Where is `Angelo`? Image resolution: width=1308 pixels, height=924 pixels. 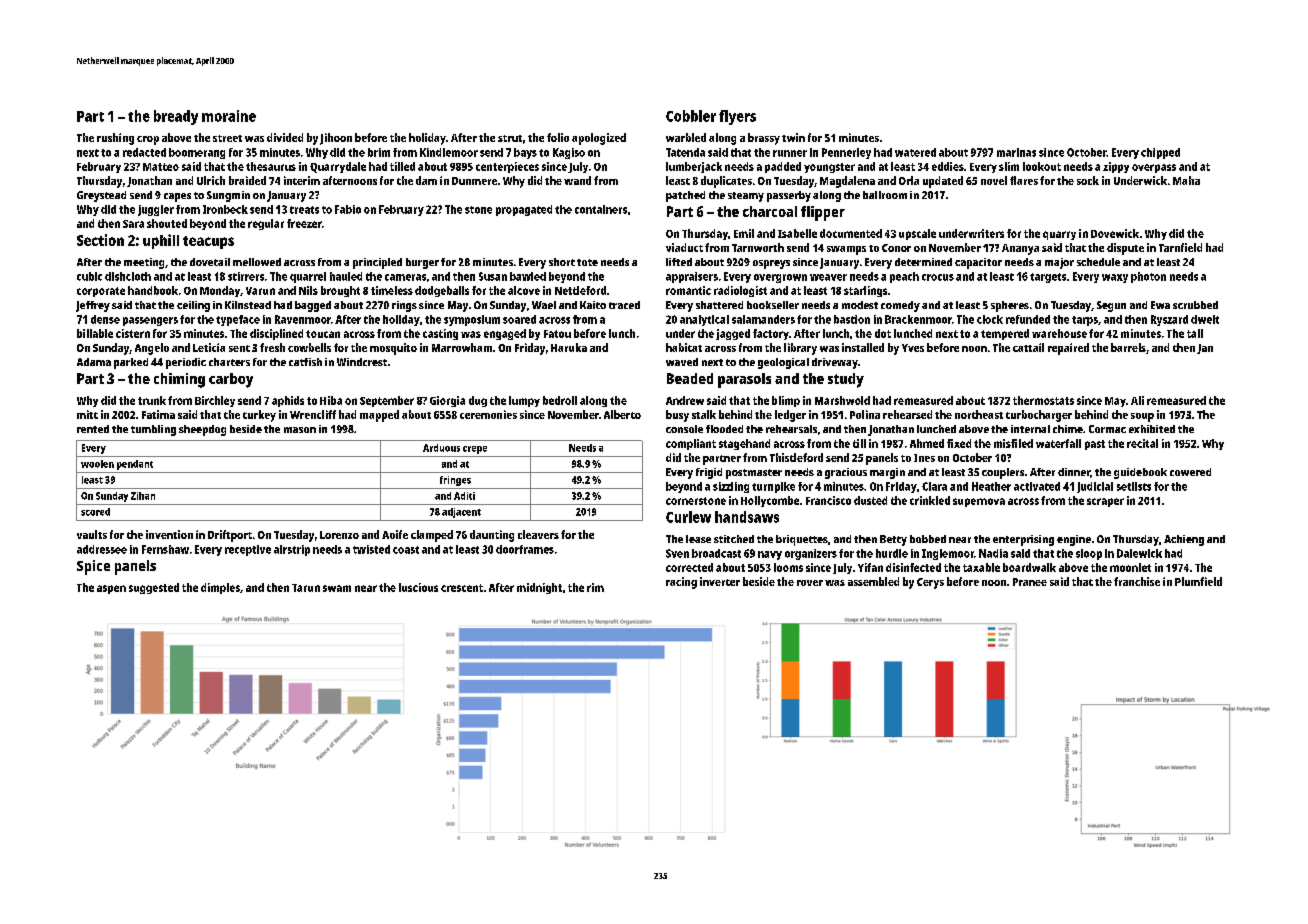 Angelo is located at coordinates (152, 349).
